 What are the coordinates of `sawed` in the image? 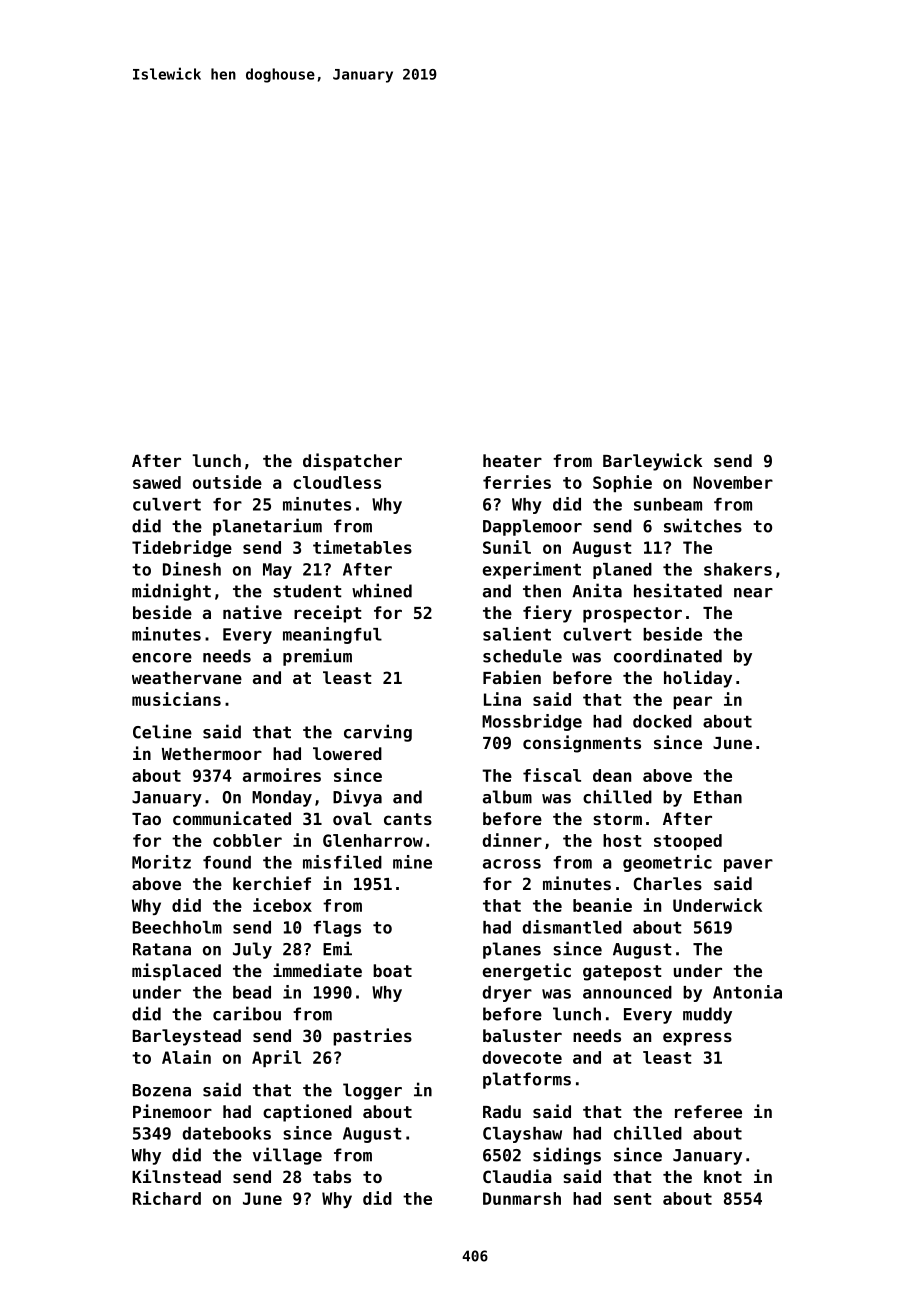 It's located at (157, 482).
